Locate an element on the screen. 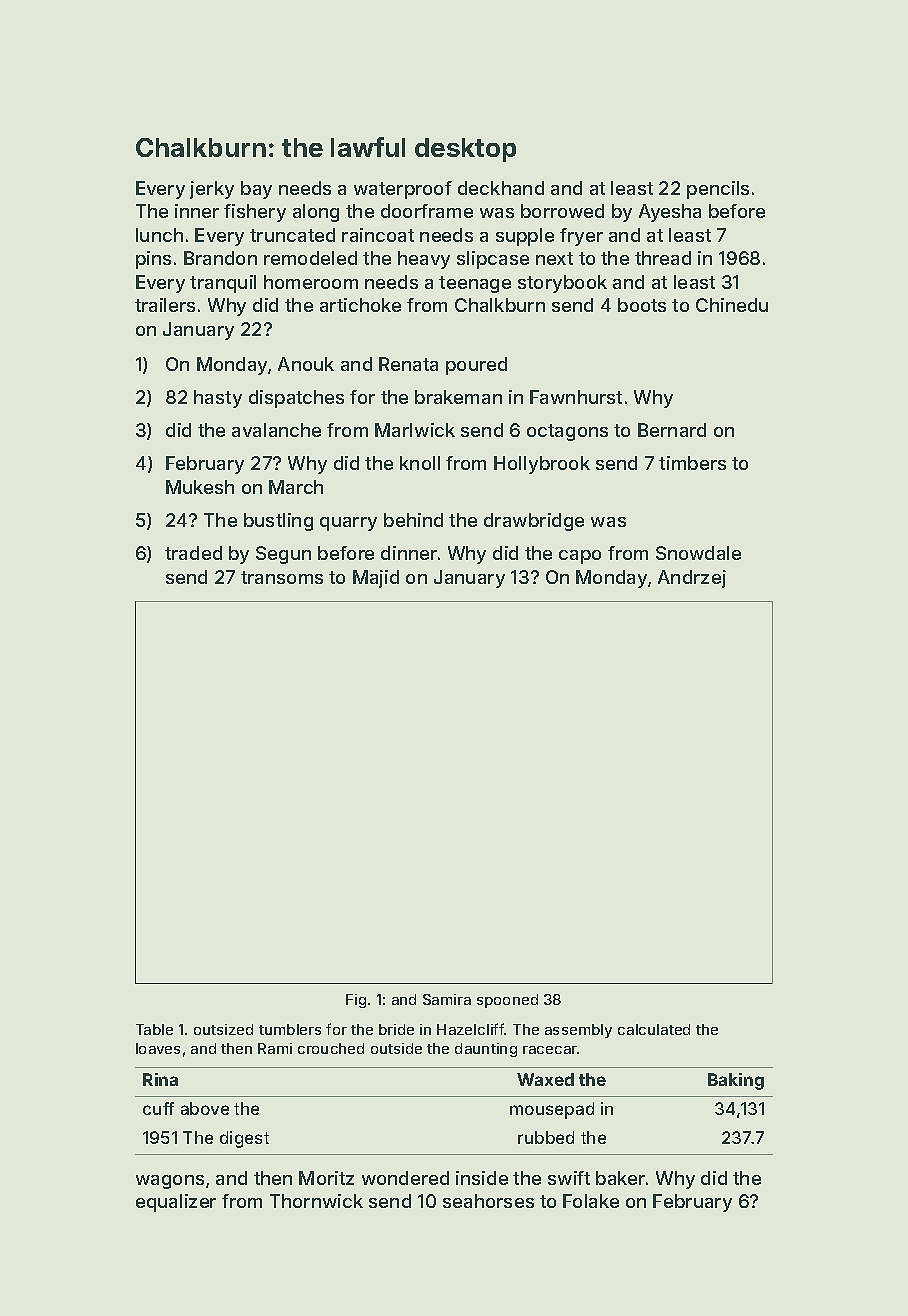  heavy is located at coordinates (424, 260).
